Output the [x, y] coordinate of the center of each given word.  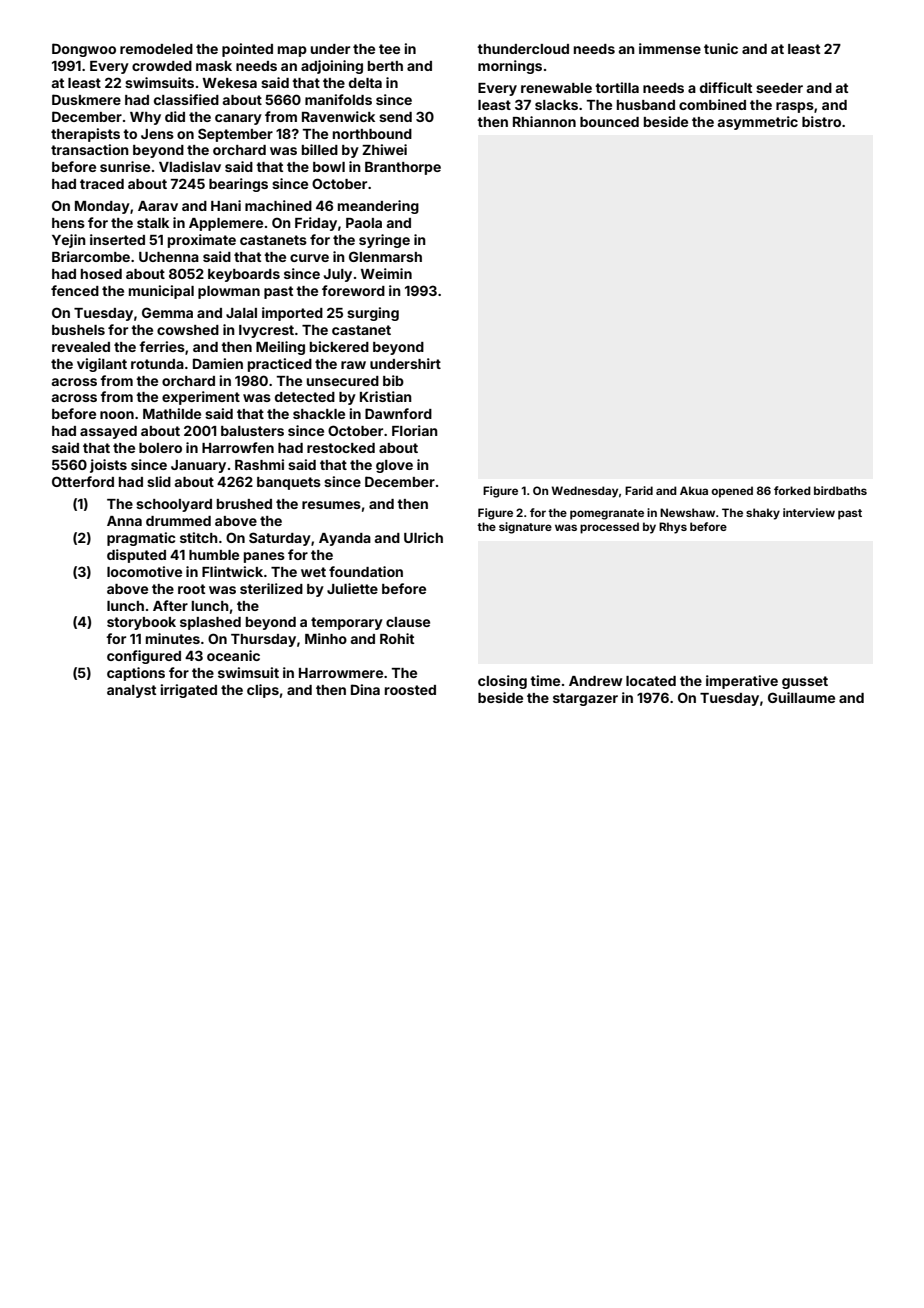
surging [373, 314]
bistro [821, 121]
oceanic [233, 655]
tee [389, 49]
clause [408, 622]
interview [809, 512]
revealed [81, 347]
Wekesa [229, 83]
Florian [415, 430]
